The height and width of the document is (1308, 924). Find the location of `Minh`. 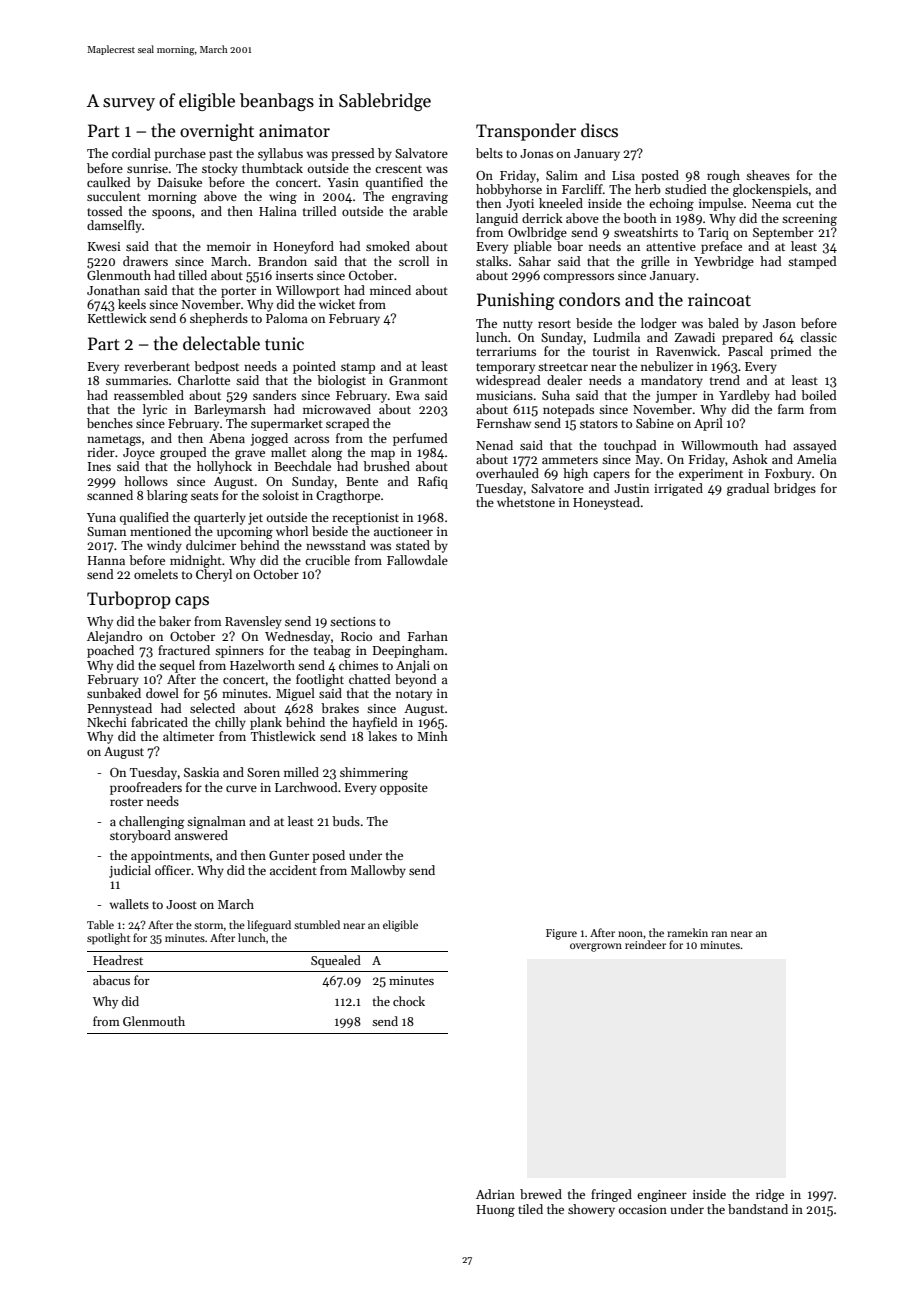

Minh is located at coordinates (432, 736).
